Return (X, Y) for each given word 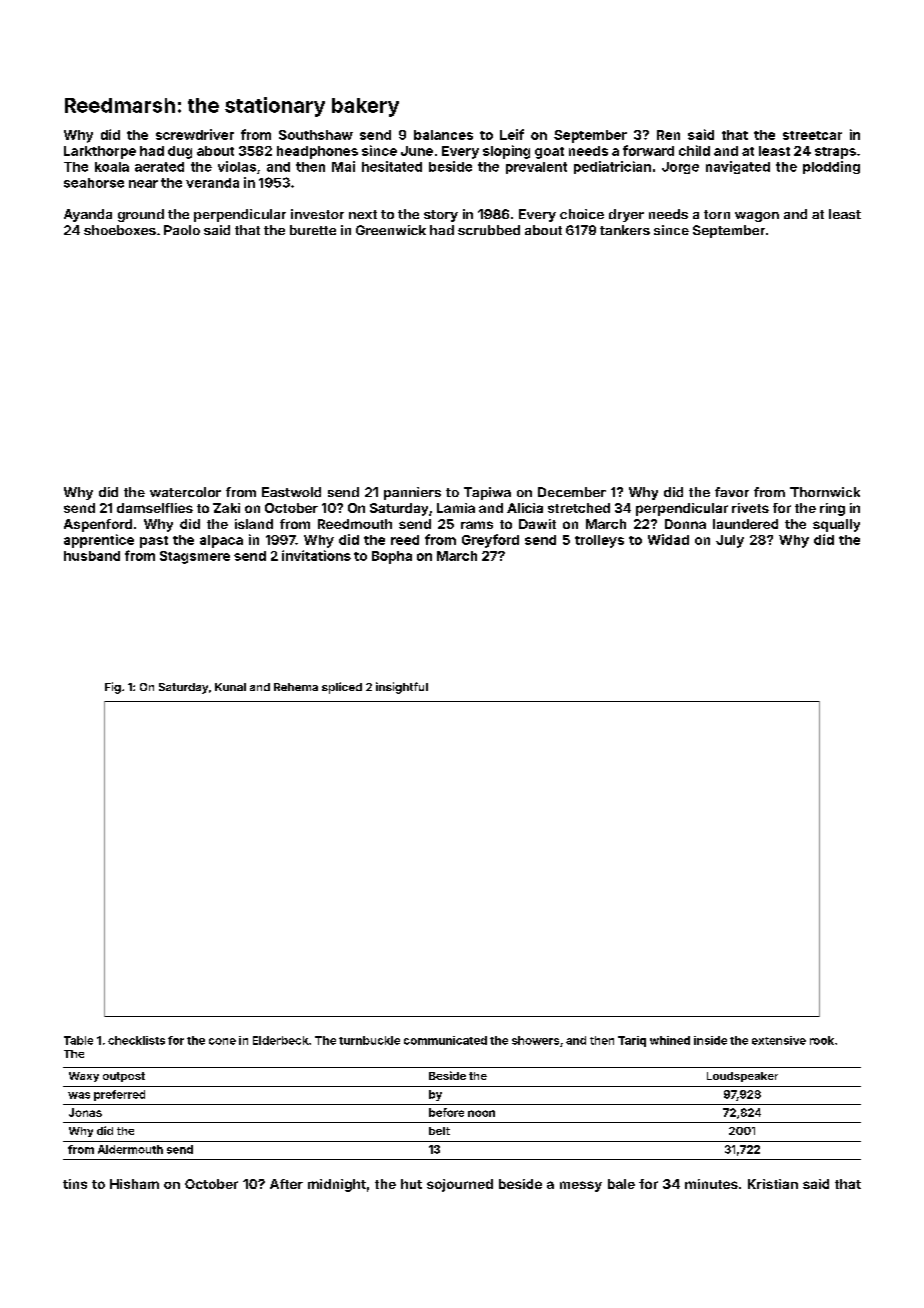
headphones (317, 152)
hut (411, 1184)
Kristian (773, 1184)
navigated (738, 167)
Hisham (134, 1184)
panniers (412, 493)
